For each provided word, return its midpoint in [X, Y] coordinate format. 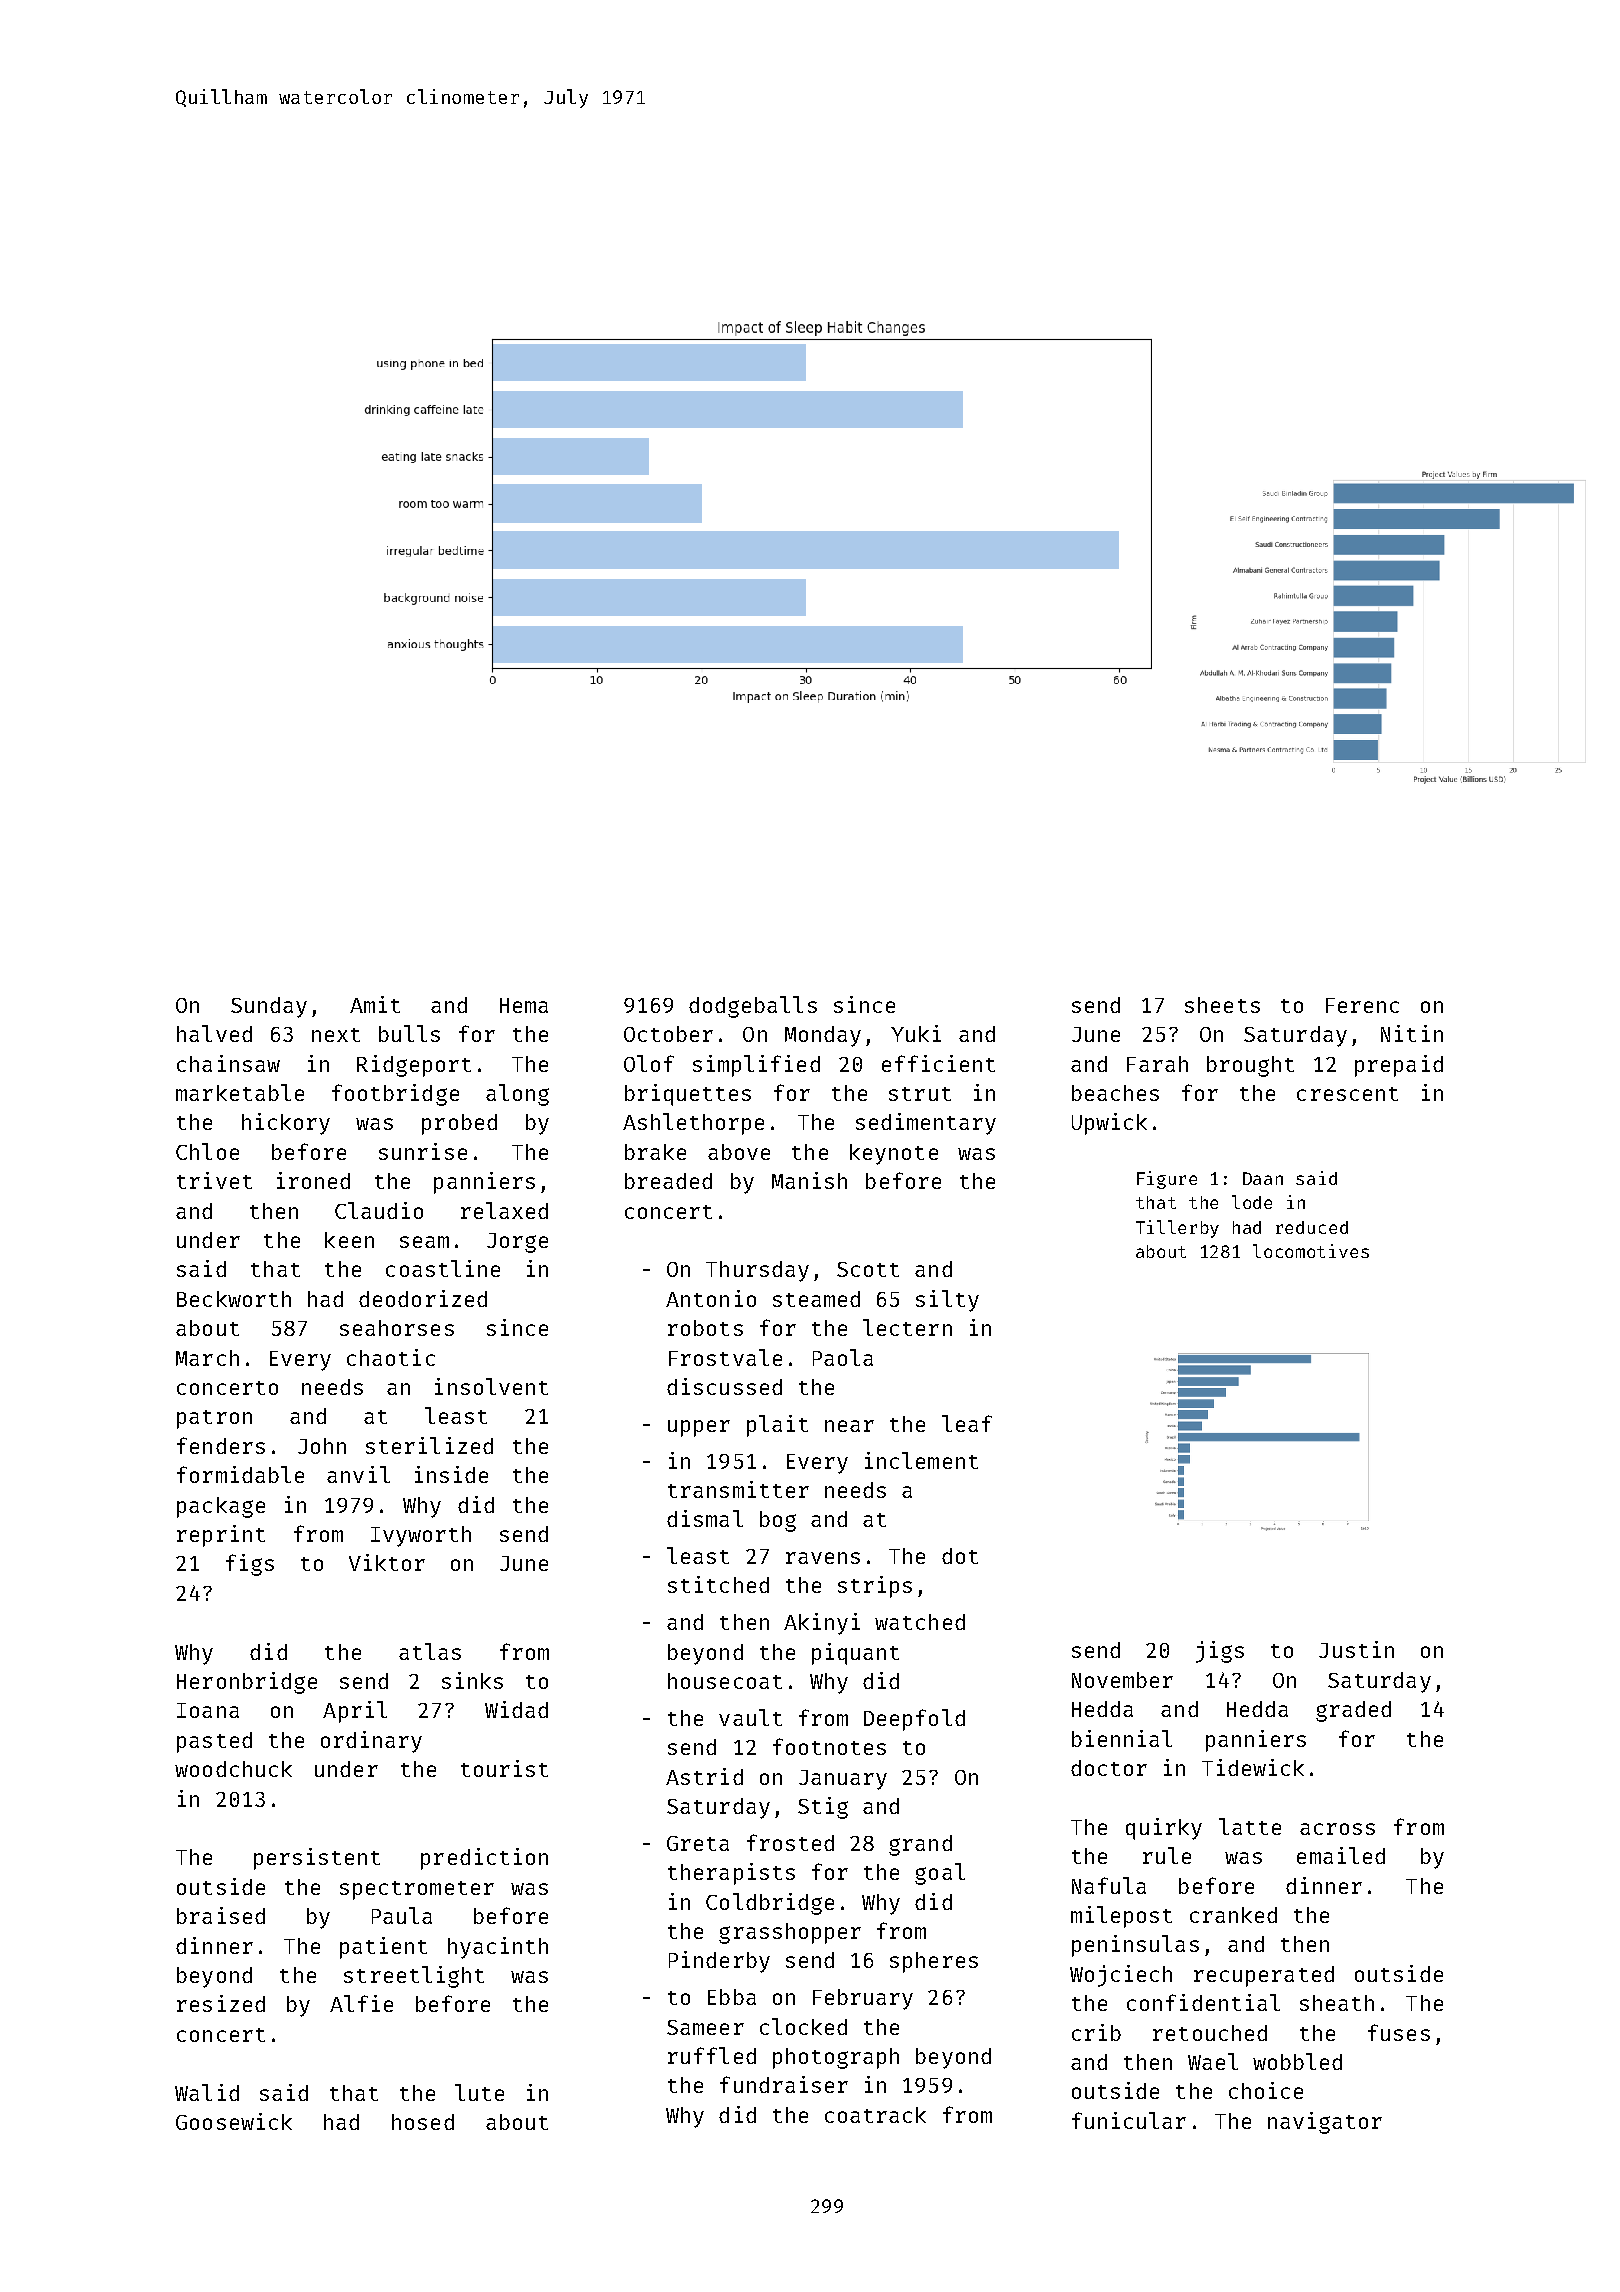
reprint [221, 1536]
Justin [1356, 1649]
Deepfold [914, 1720]
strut [920, 1094]
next [336, 1035]
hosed [423, 2122]
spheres [934, 1962]
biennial [1122, 1738]
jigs [1220, 1652]
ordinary [371, 1742]
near [849, 1426]
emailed [1341, 1855]
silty [947, 1301]
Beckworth [234, 1299]
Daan [1263, 1178]
